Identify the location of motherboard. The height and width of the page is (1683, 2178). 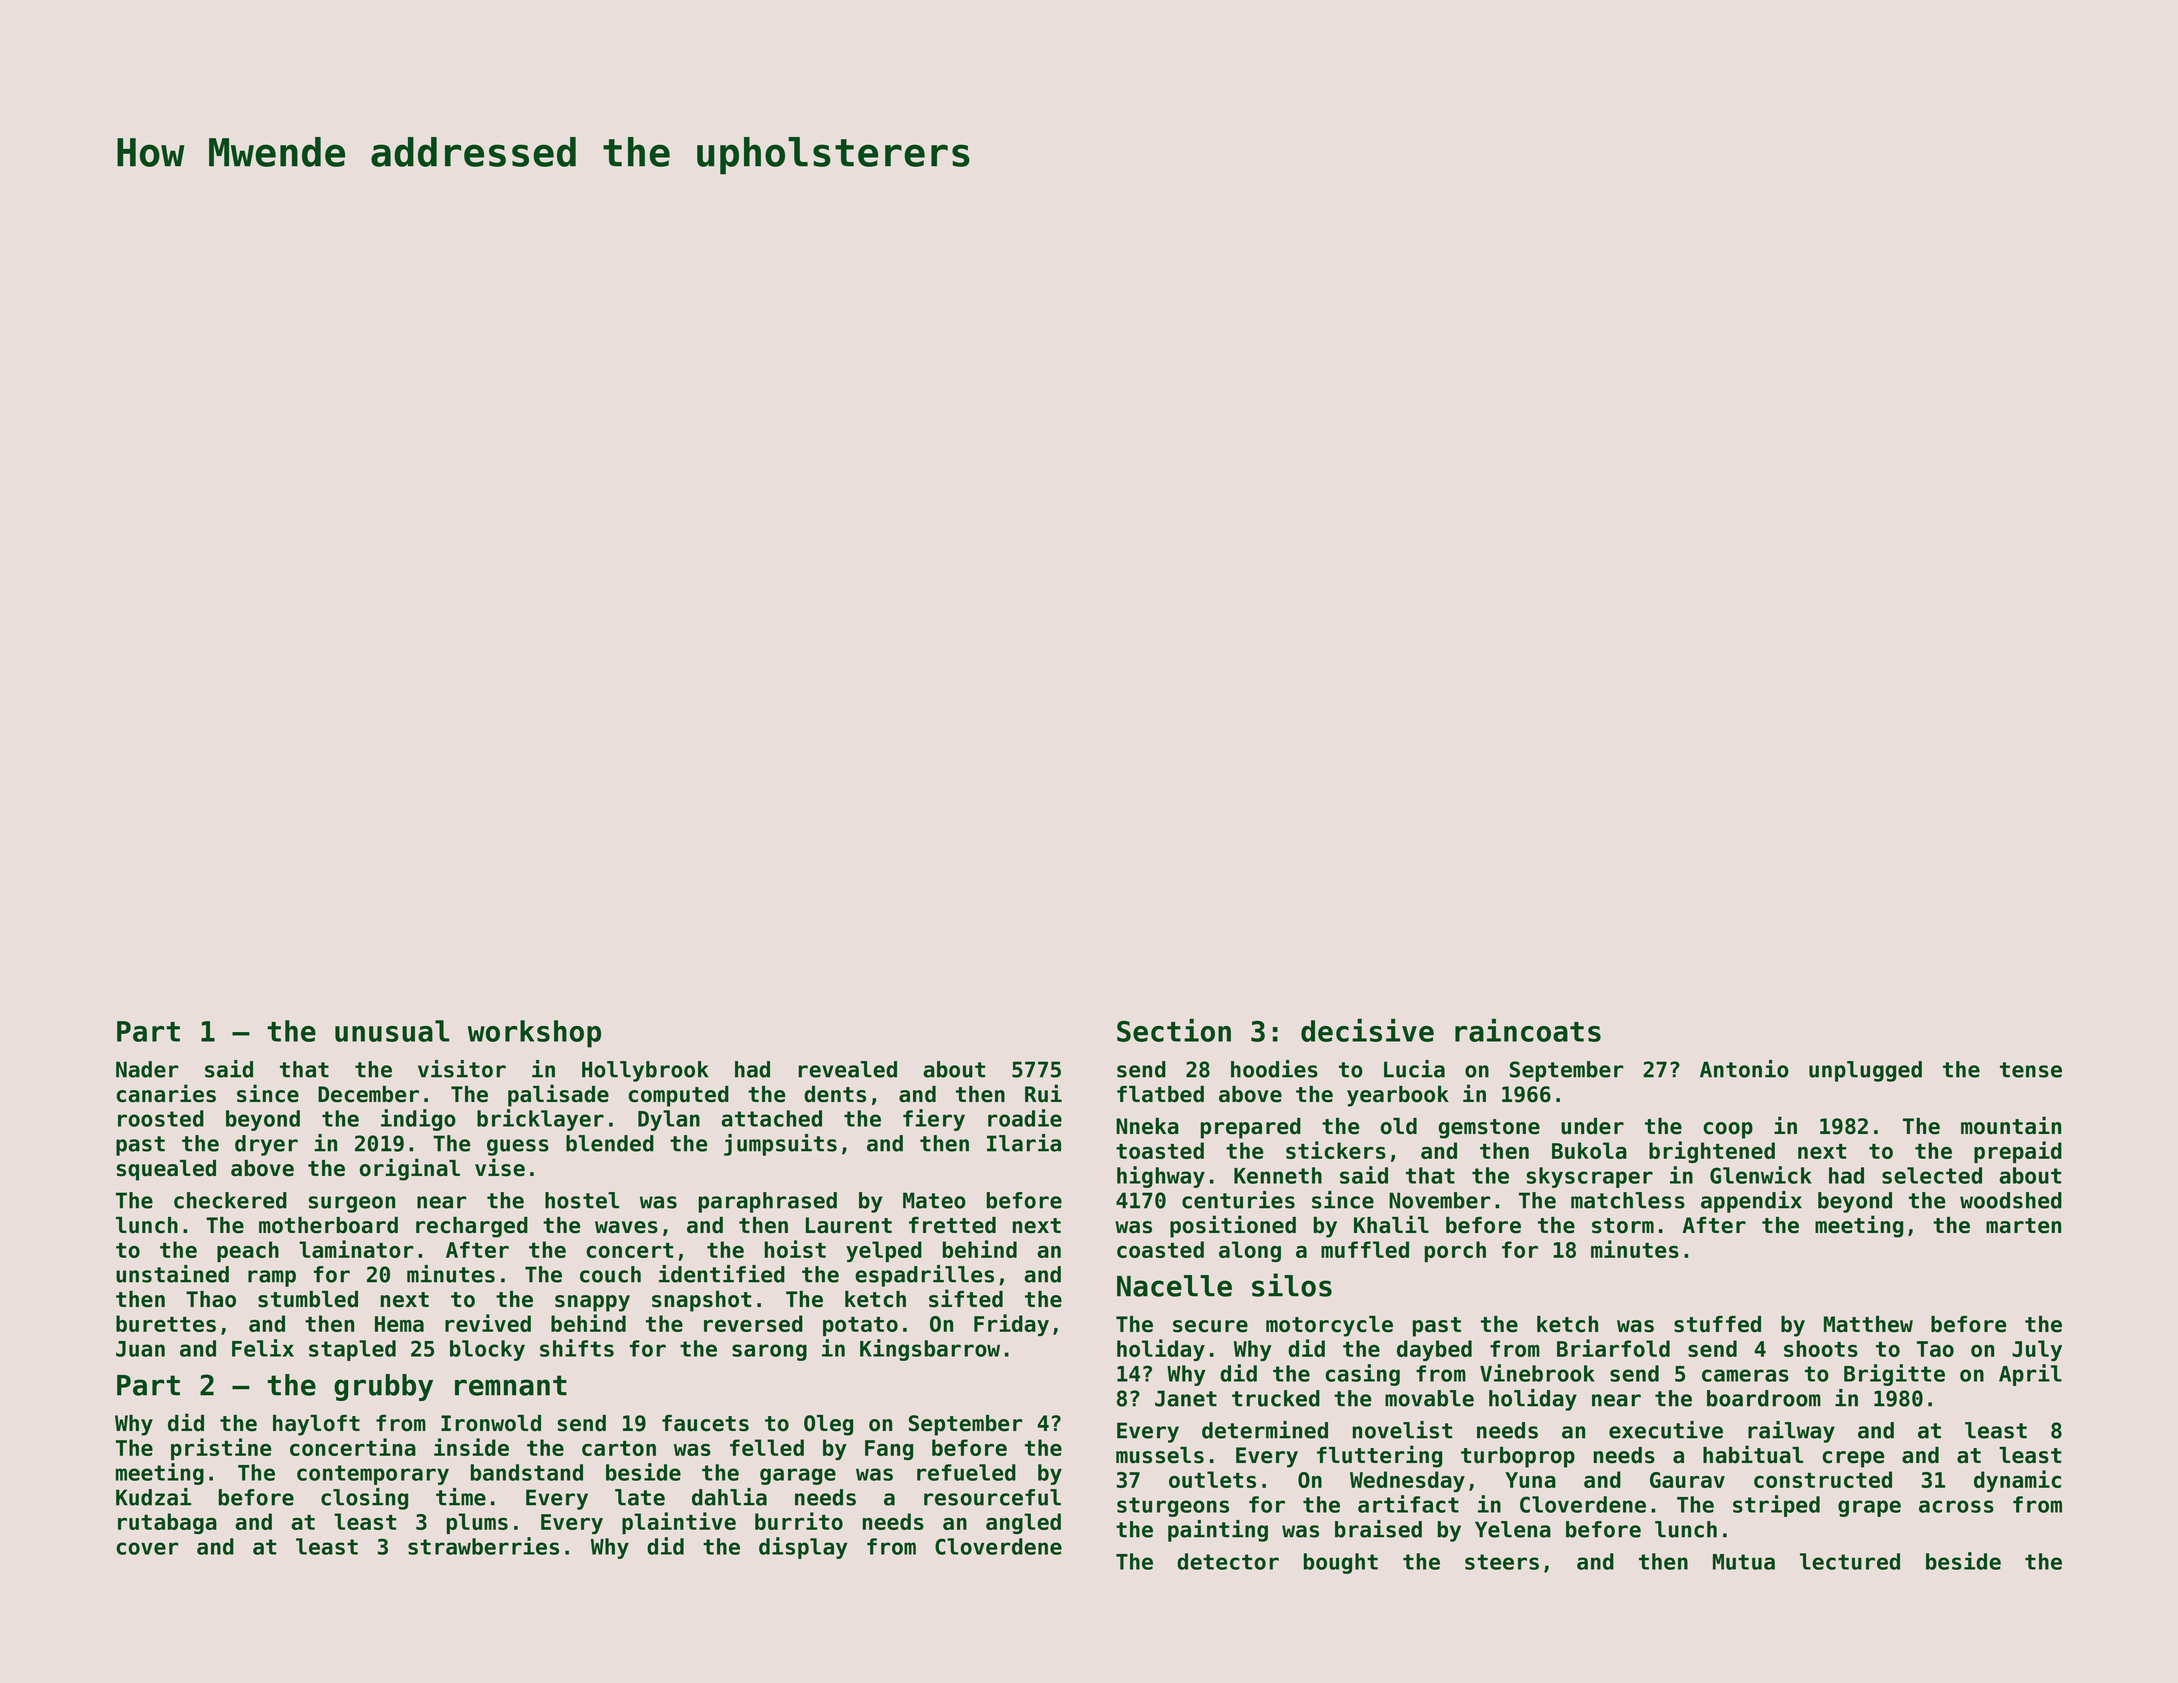
(328, 1225).
